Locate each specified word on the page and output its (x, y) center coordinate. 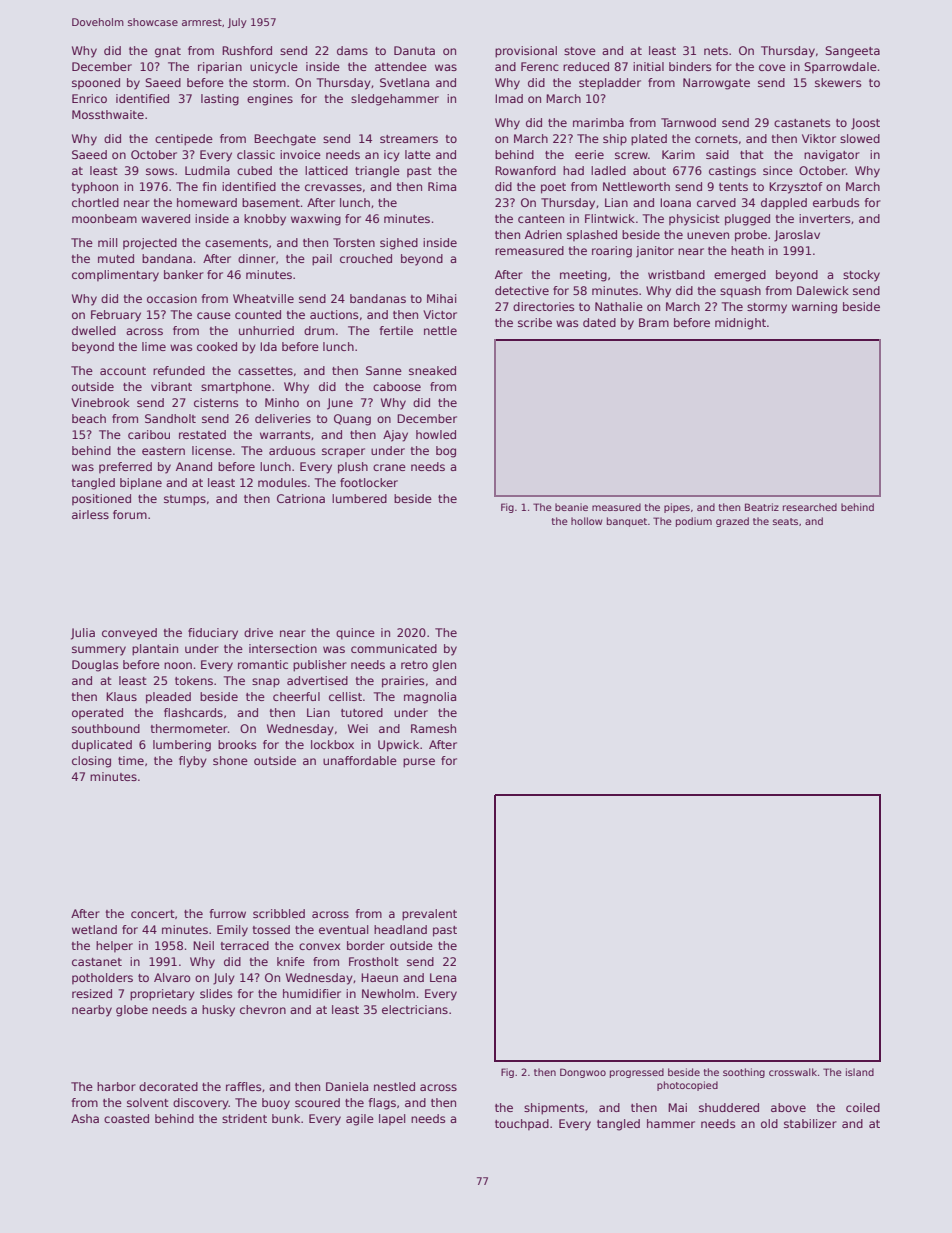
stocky (861, 276)
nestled (394, 1086)
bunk (286, 1118)
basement (271, 202)
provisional (526, 52)
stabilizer (810, 1123)
